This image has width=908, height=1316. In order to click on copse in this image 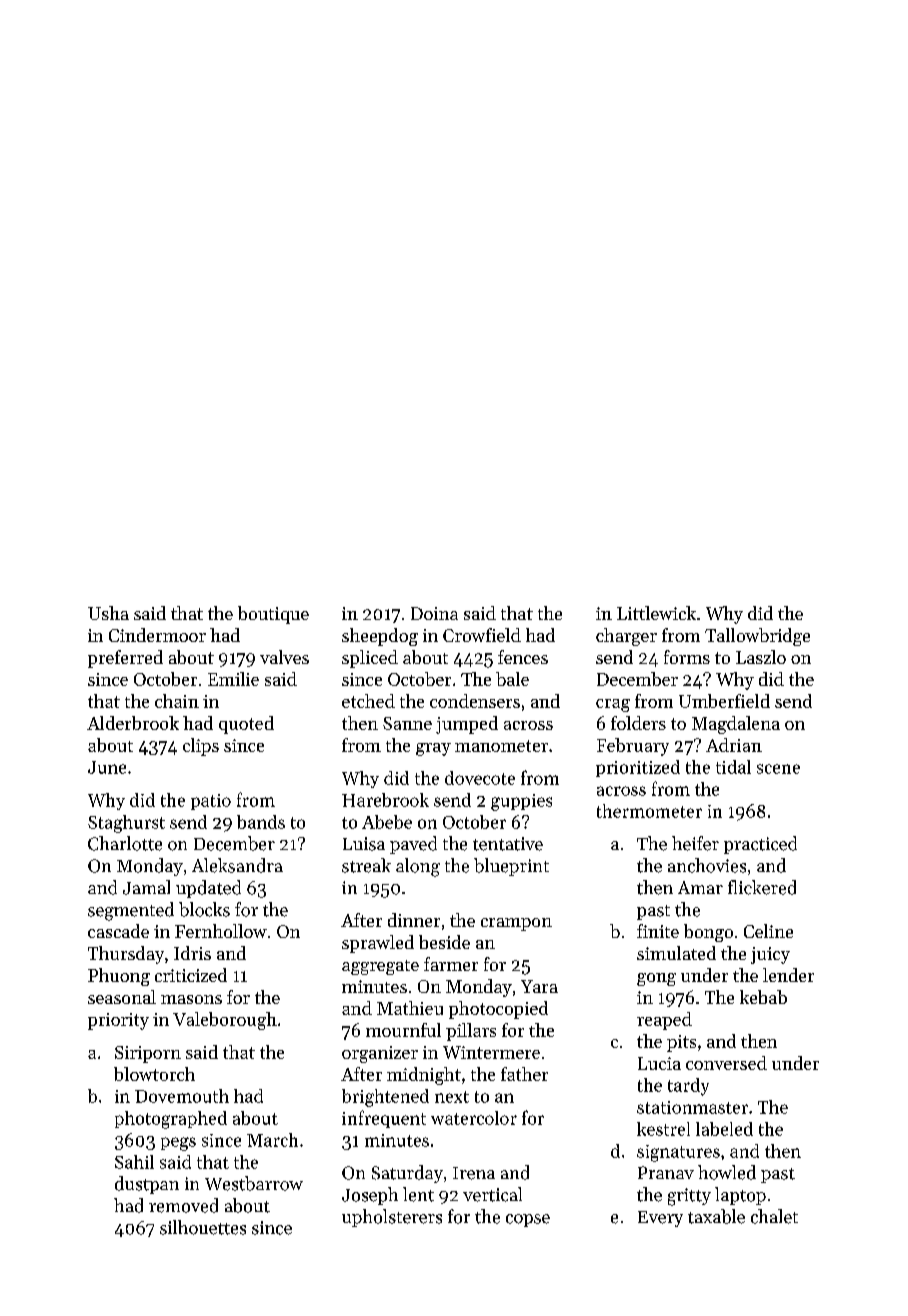, I will do `click(528, 1220)`.
